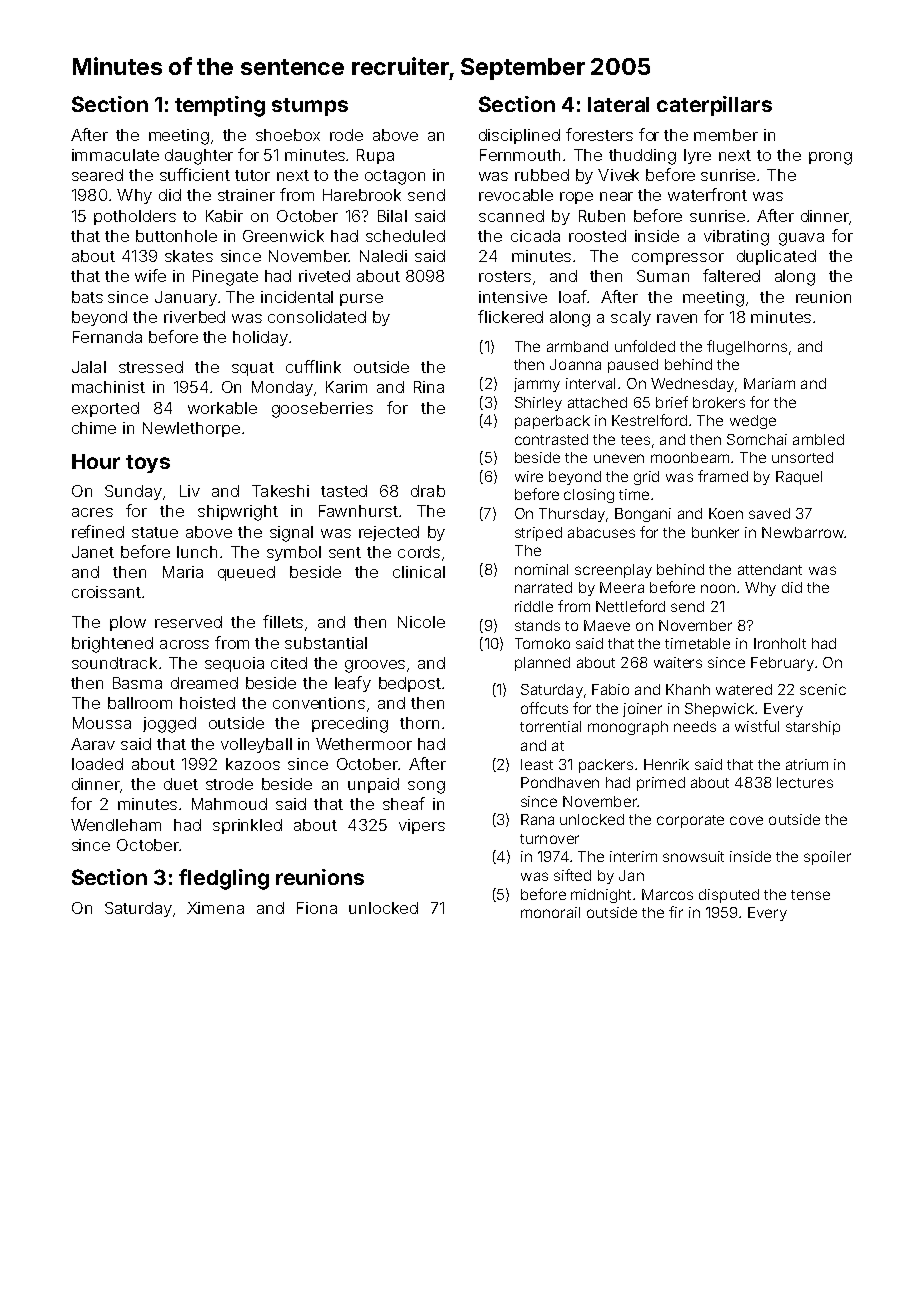 Image resolution: width=924 pixels, height=1308 pixels. I want to click on Ironholt, so click(780, 643).
